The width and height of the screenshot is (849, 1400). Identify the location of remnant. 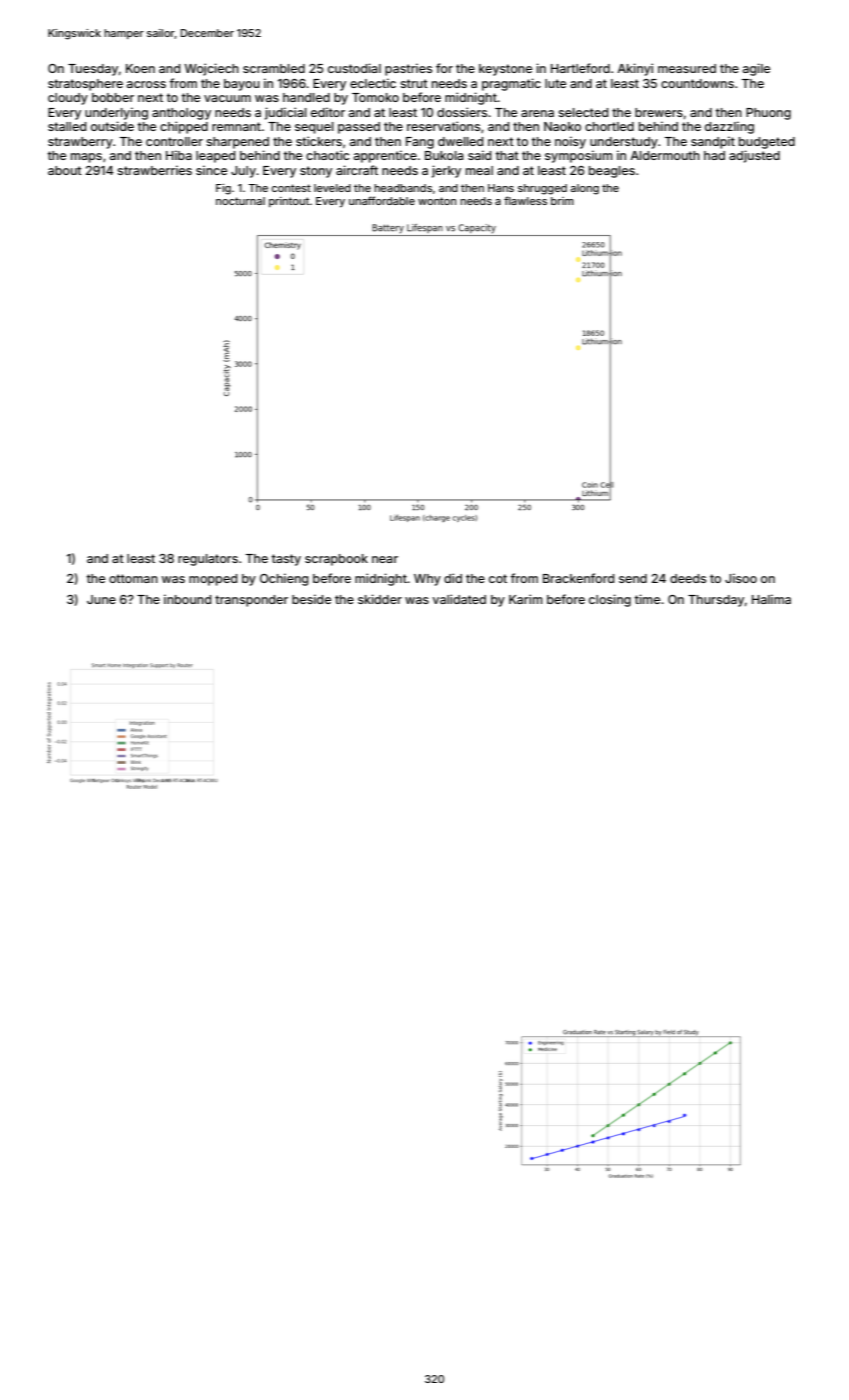
(236, 126).
